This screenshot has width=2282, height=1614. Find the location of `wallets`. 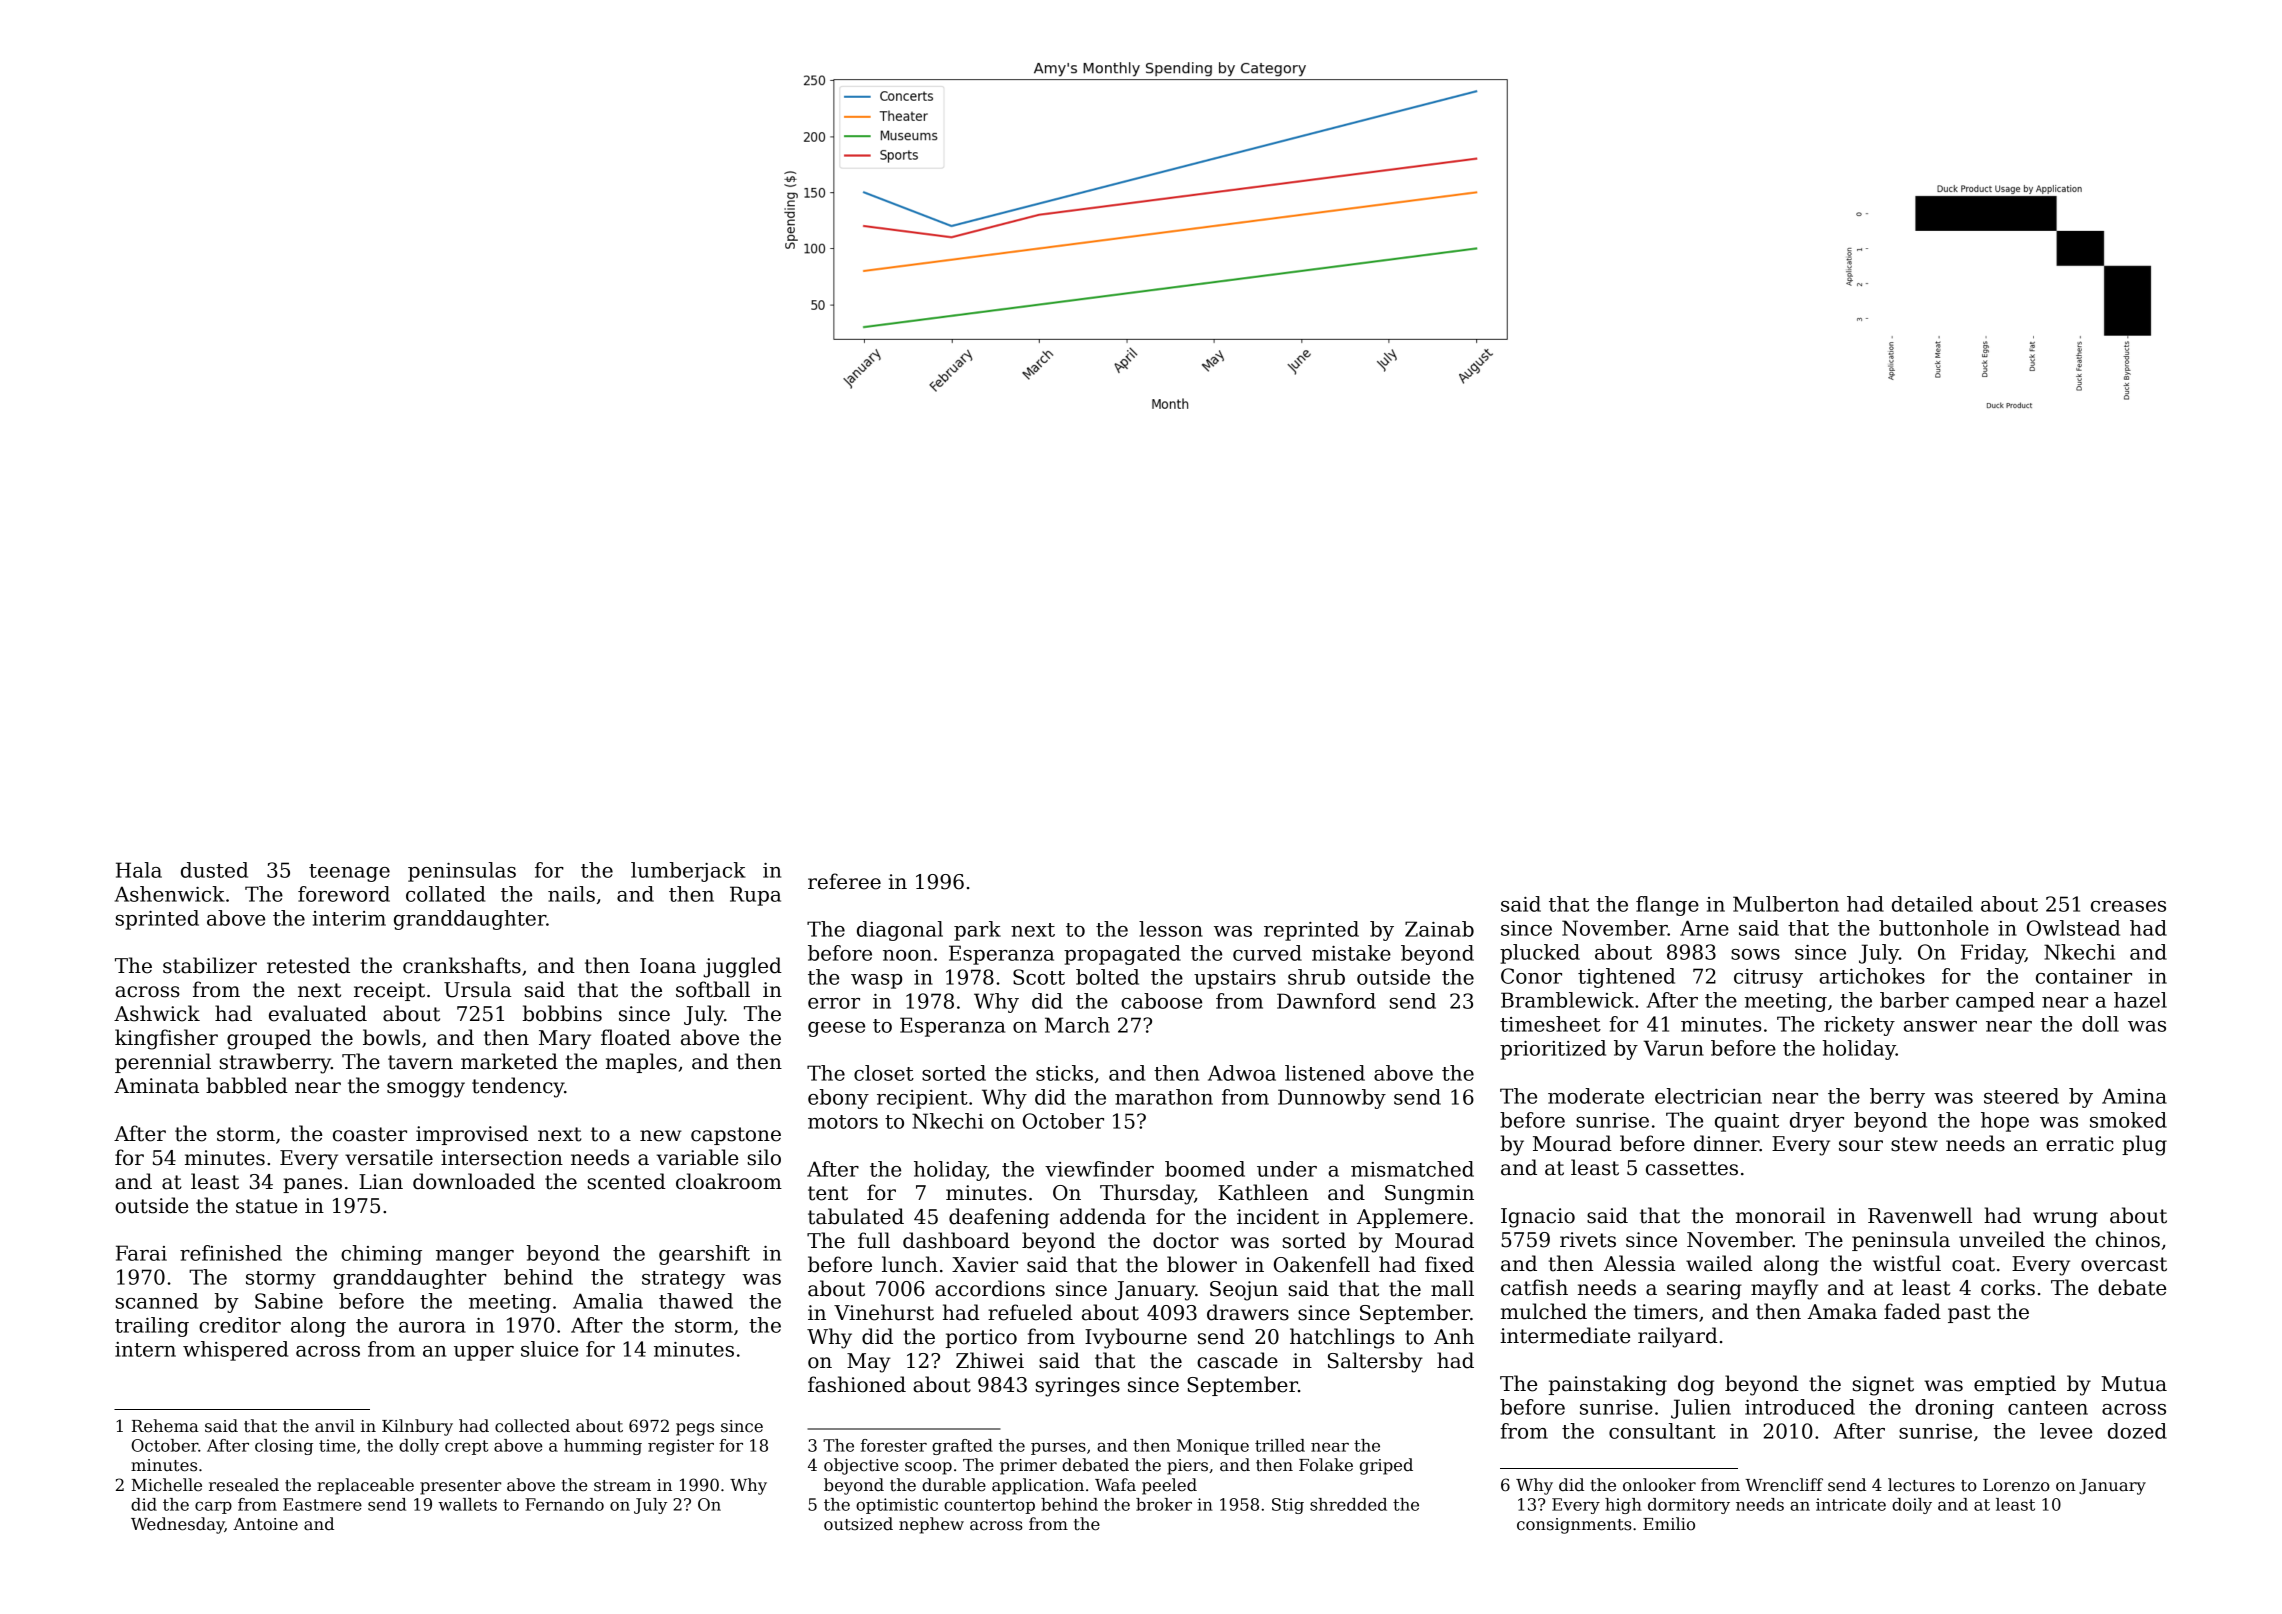

wallets is located at coordinates (467, 1504).
